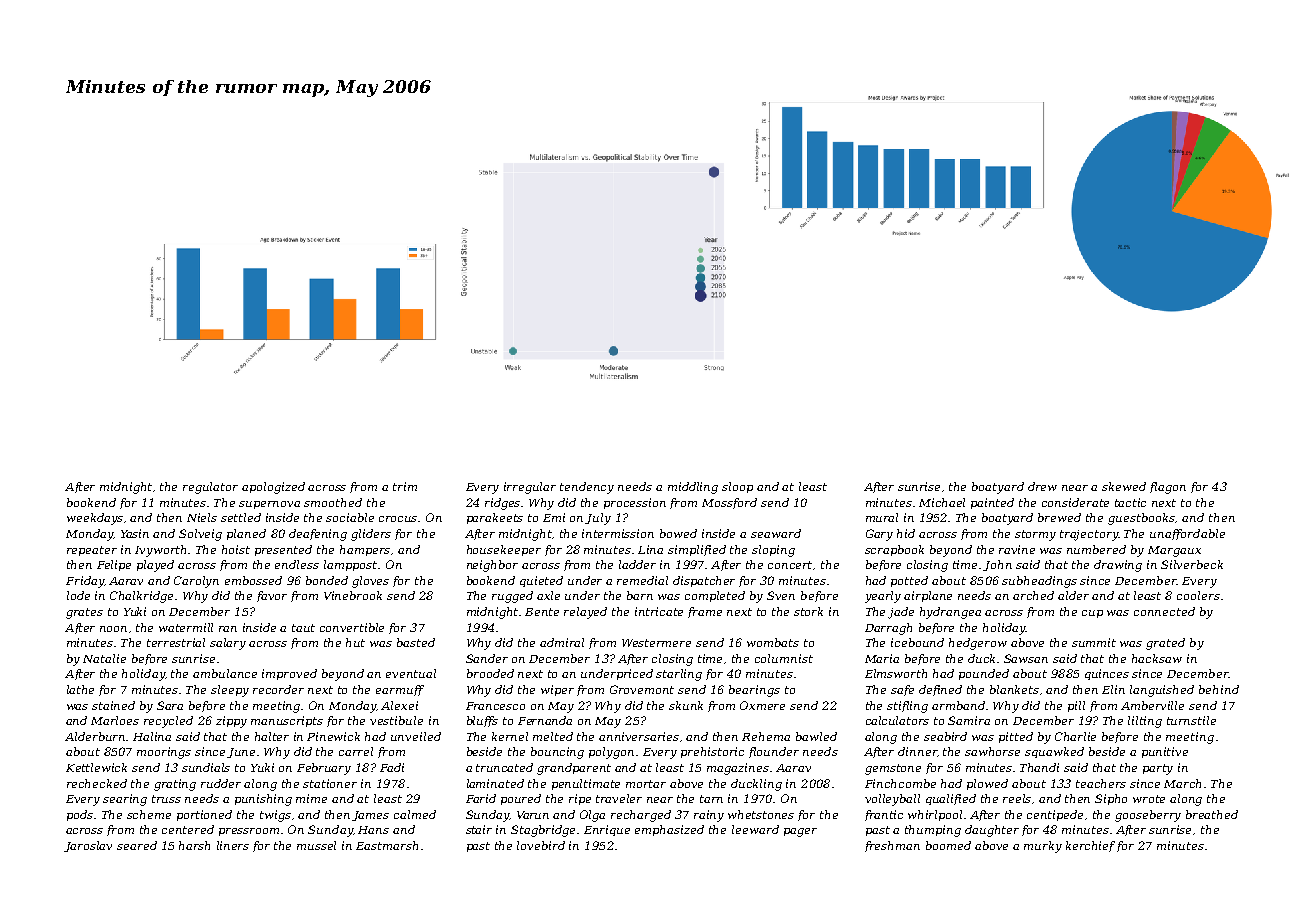  I want to click on sloop, so click(737, 487).
